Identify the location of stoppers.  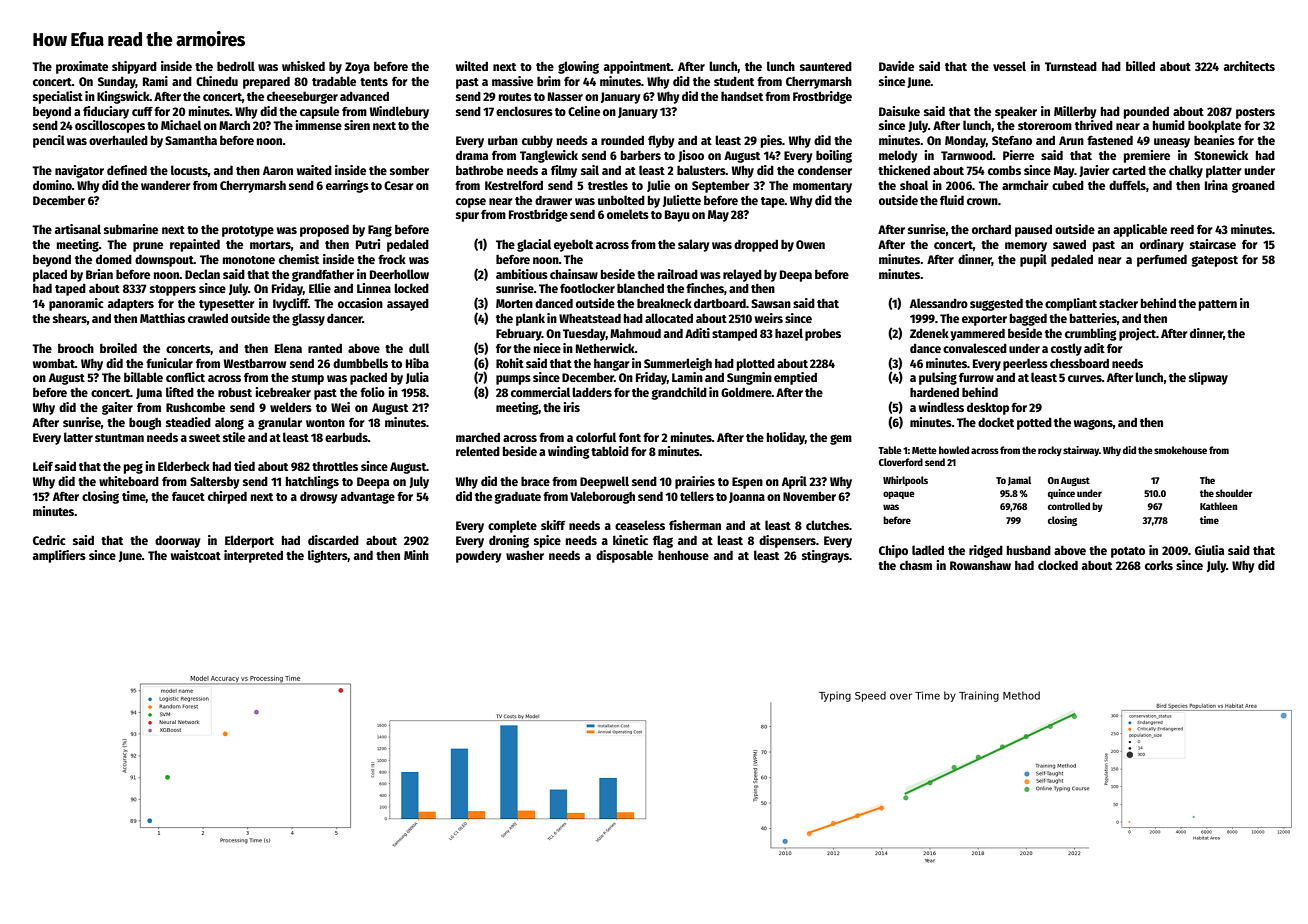
(173, 290).
